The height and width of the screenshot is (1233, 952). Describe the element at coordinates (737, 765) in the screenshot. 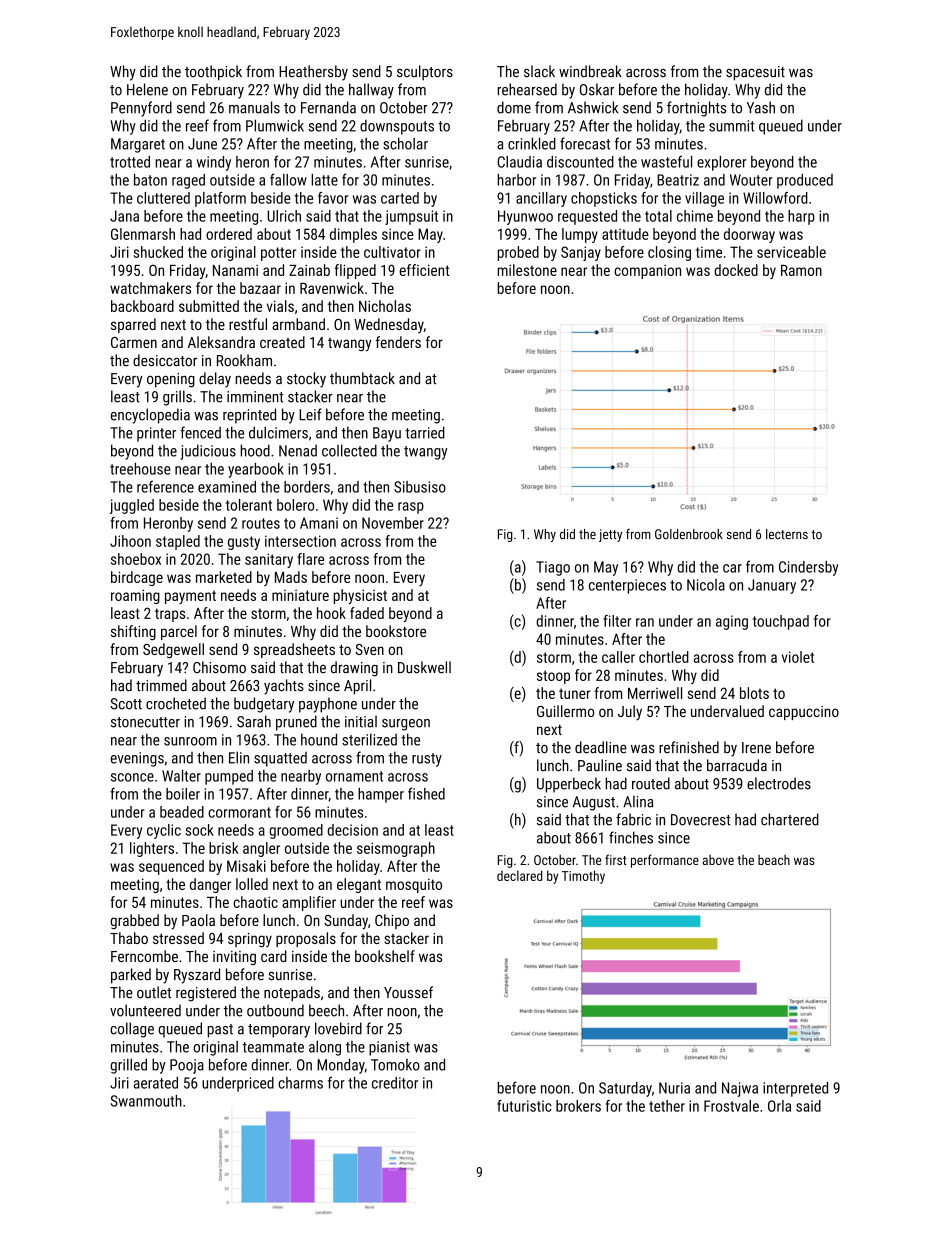

I see `barracuda` at that location.
